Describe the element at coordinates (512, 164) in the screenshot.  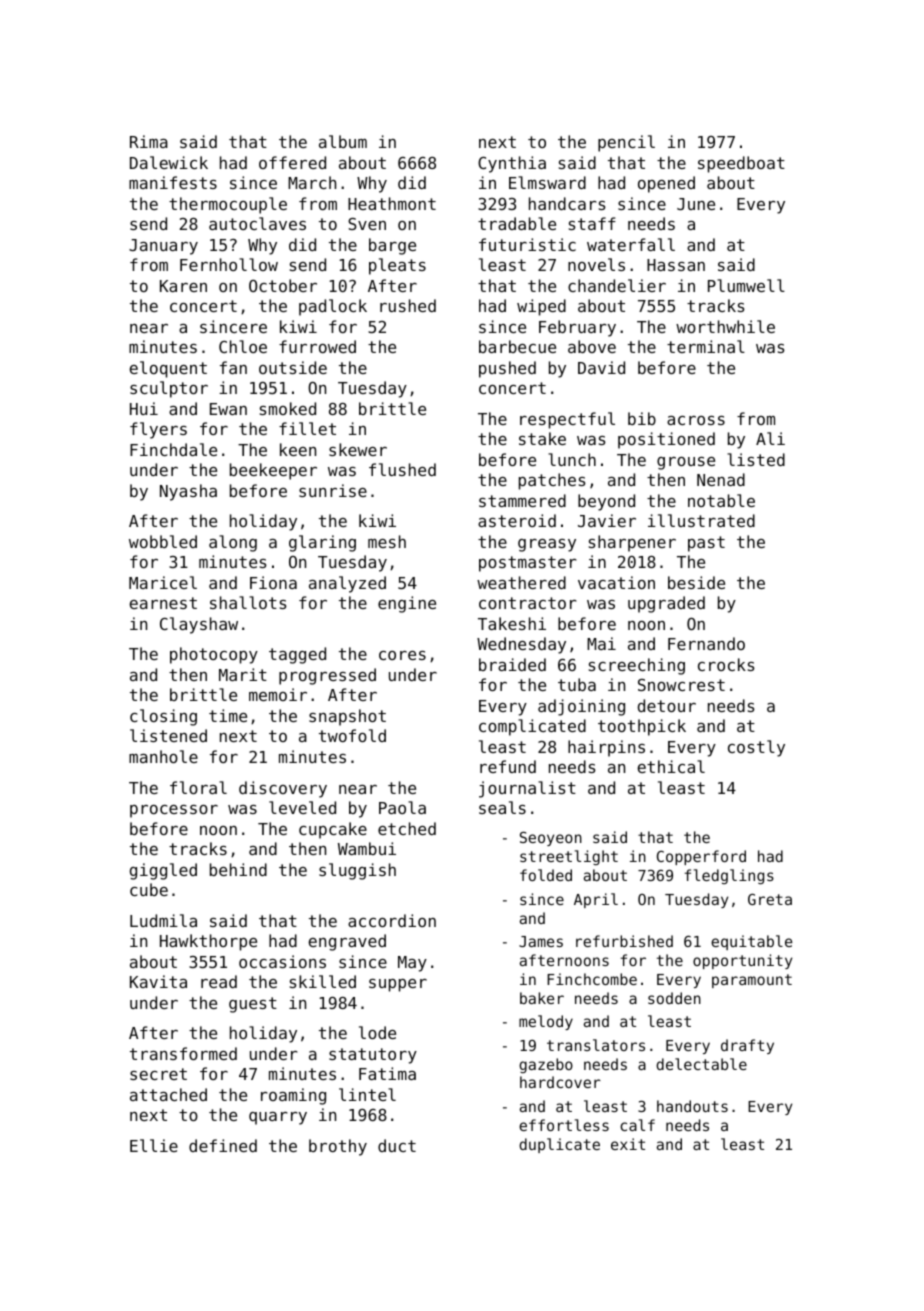
I see `Cynthia` at that location.
